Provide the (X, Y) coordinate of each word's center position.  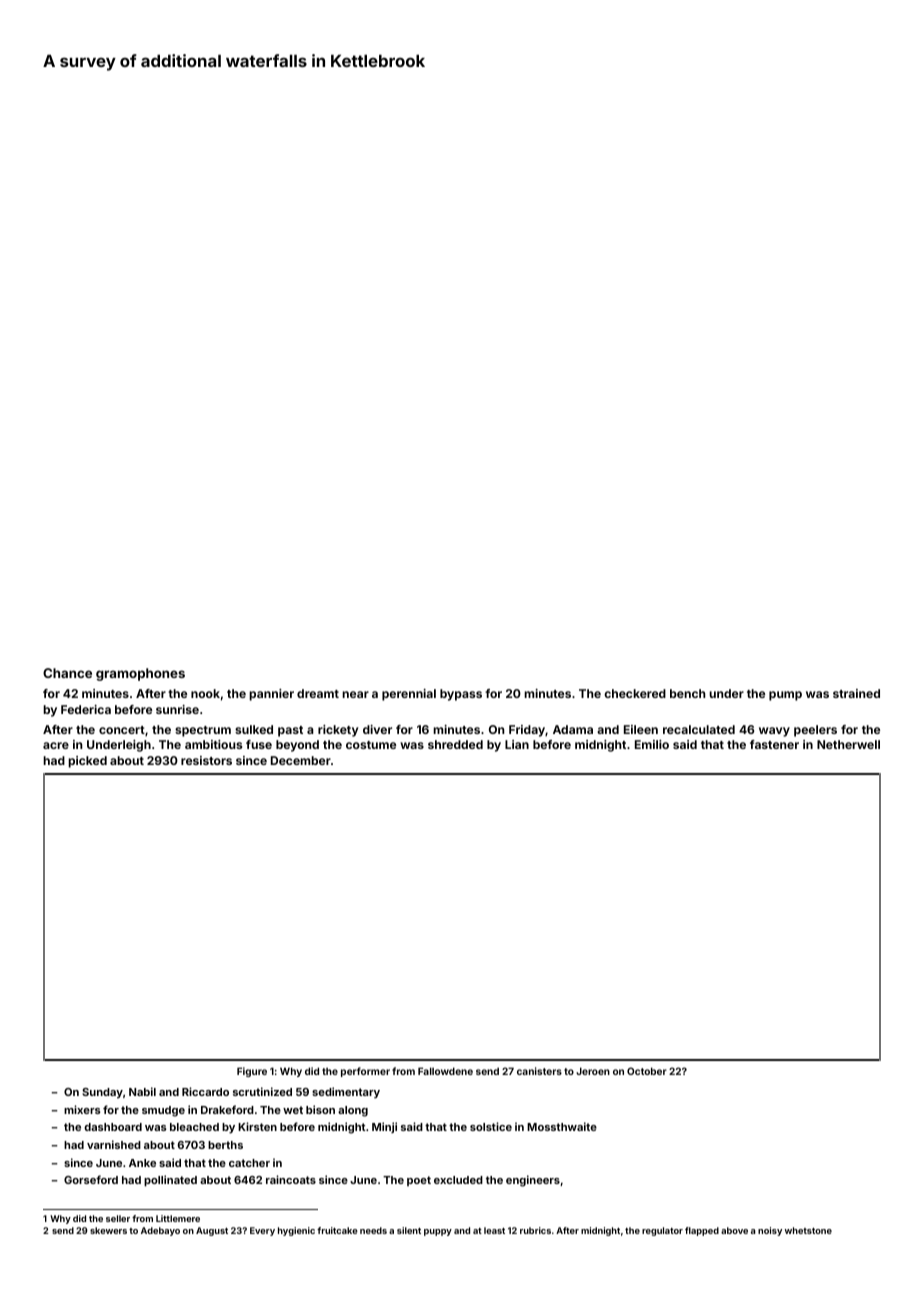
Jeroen (593, 1071)
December (301, 760)
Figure (252, 1072)
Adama (573, 729)
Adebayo (160, 1231)
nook (205, 693)
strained (856, 693)
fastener (774, 744)
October (647, 1071)
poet (419, 1181)
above (734, 1230)
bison (320, 1109)
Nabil (142, 1091)
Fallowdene (445, 1071)
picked (87, 762)
